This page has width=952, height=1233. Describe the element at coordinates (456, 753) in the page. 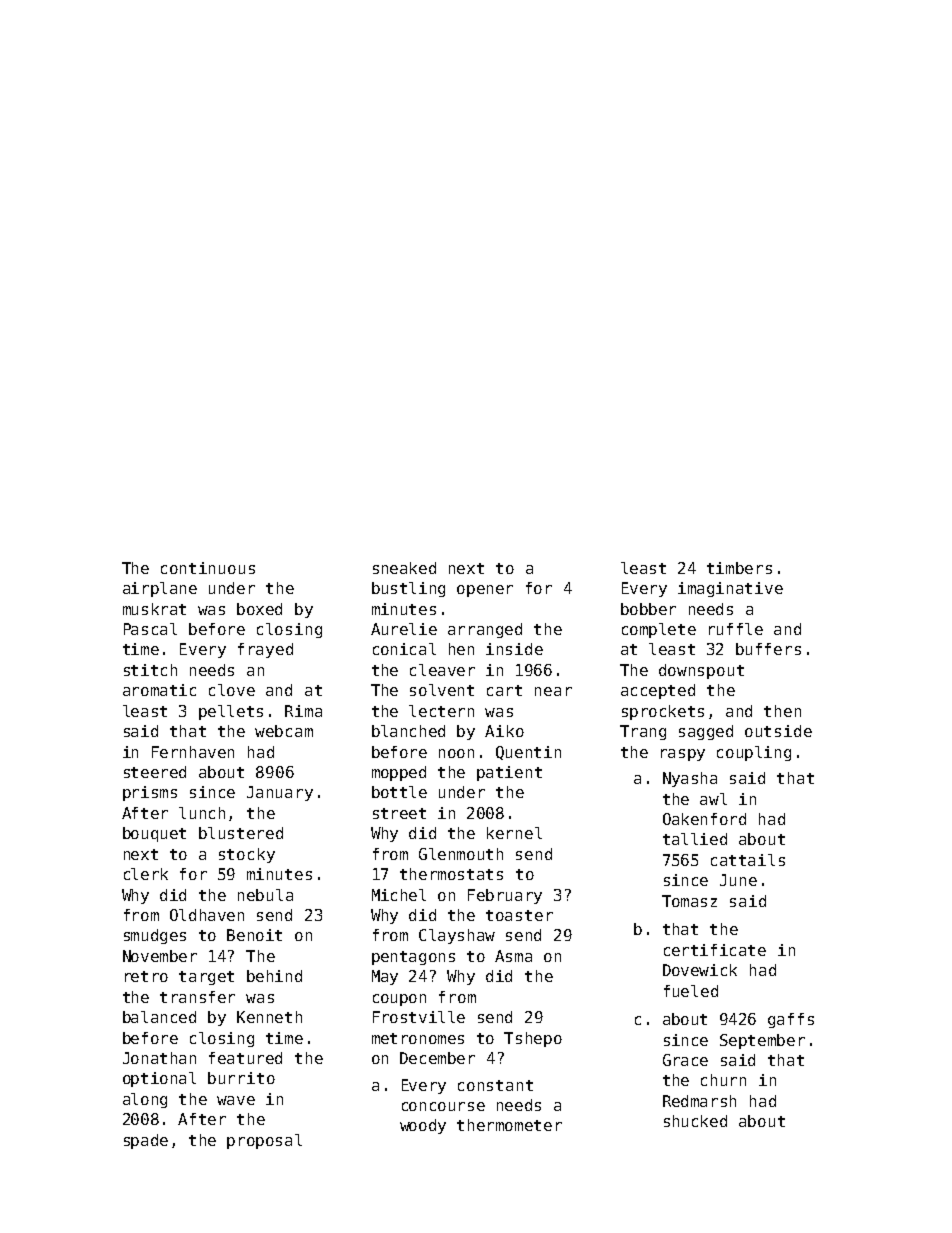

I see `noon` at that location.
